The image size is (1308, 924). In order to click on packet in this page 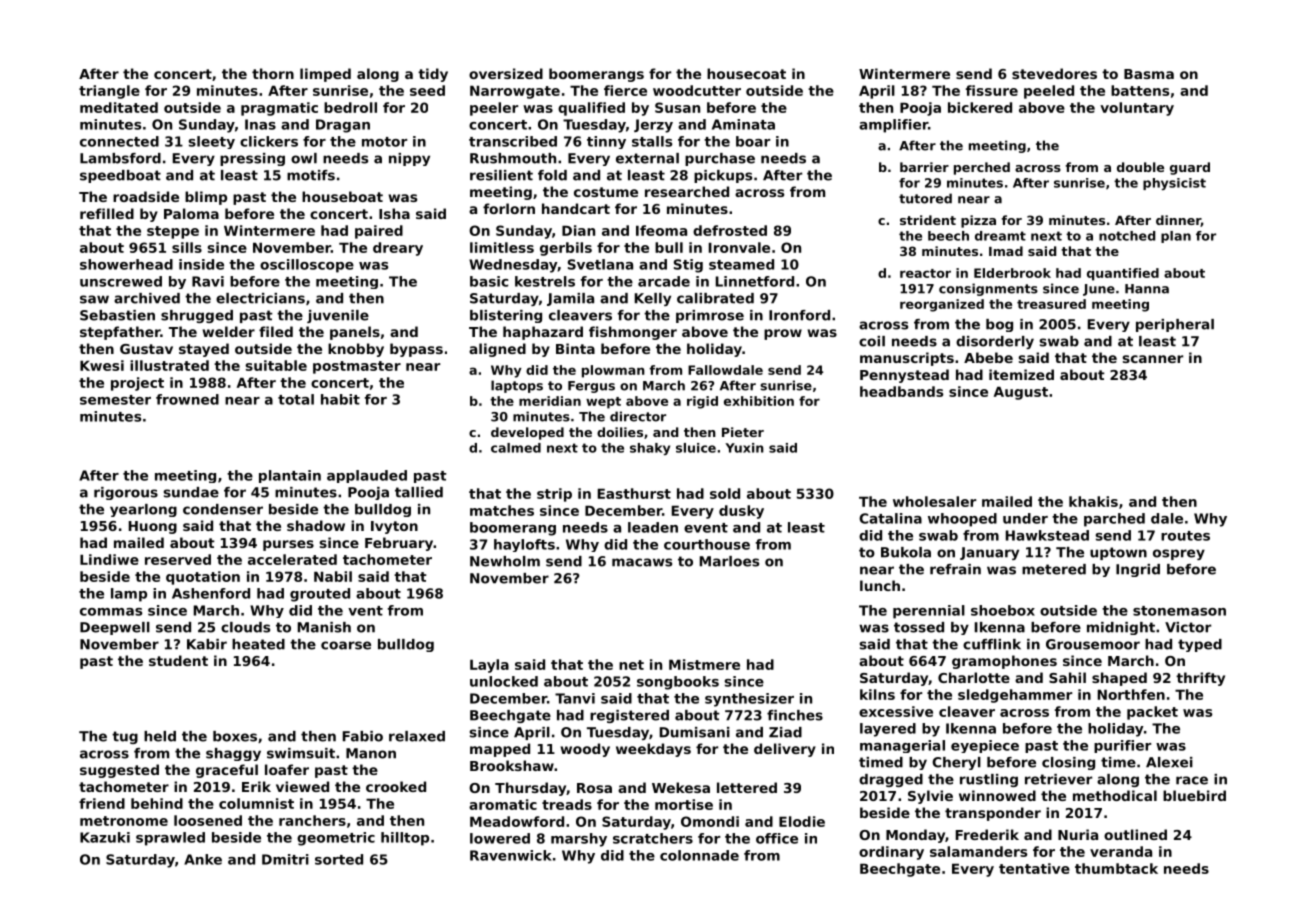, I will do `click(1152, 713)`.
